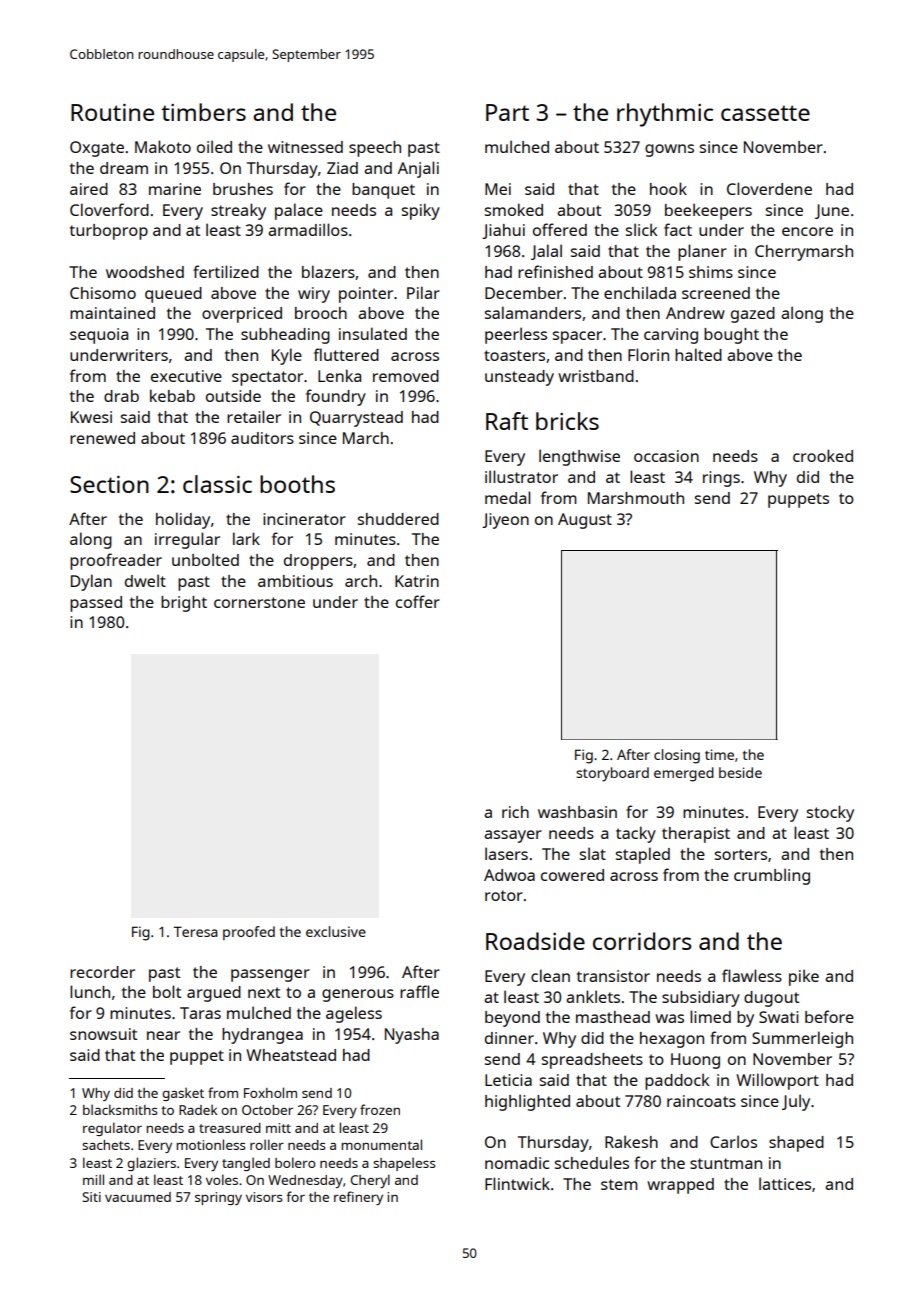  Describe the element at coordinates (772, 876) in the screenshot. I see `crumbling` at that location.
